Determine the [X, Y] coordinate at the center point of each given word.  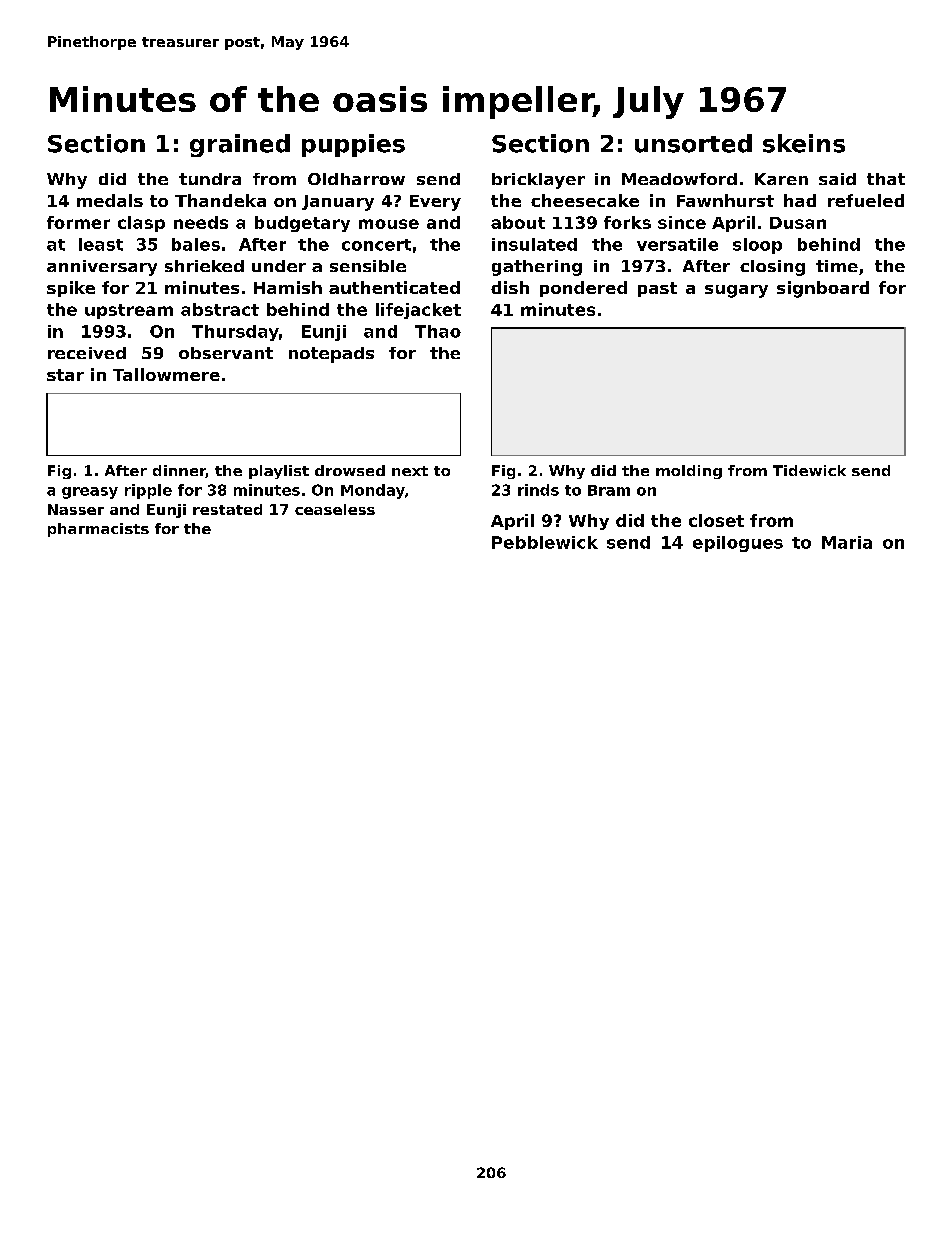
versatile [677, 244]
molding [689, 472]
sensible [368, 266]
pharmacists [98, 530]
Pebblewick [545, 542]
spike [71, 289]
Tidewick [809, 470]
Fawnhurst [725, 200]
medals [110, 200]
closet [716, 520]
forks [627, 222]
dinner [179, 471]
